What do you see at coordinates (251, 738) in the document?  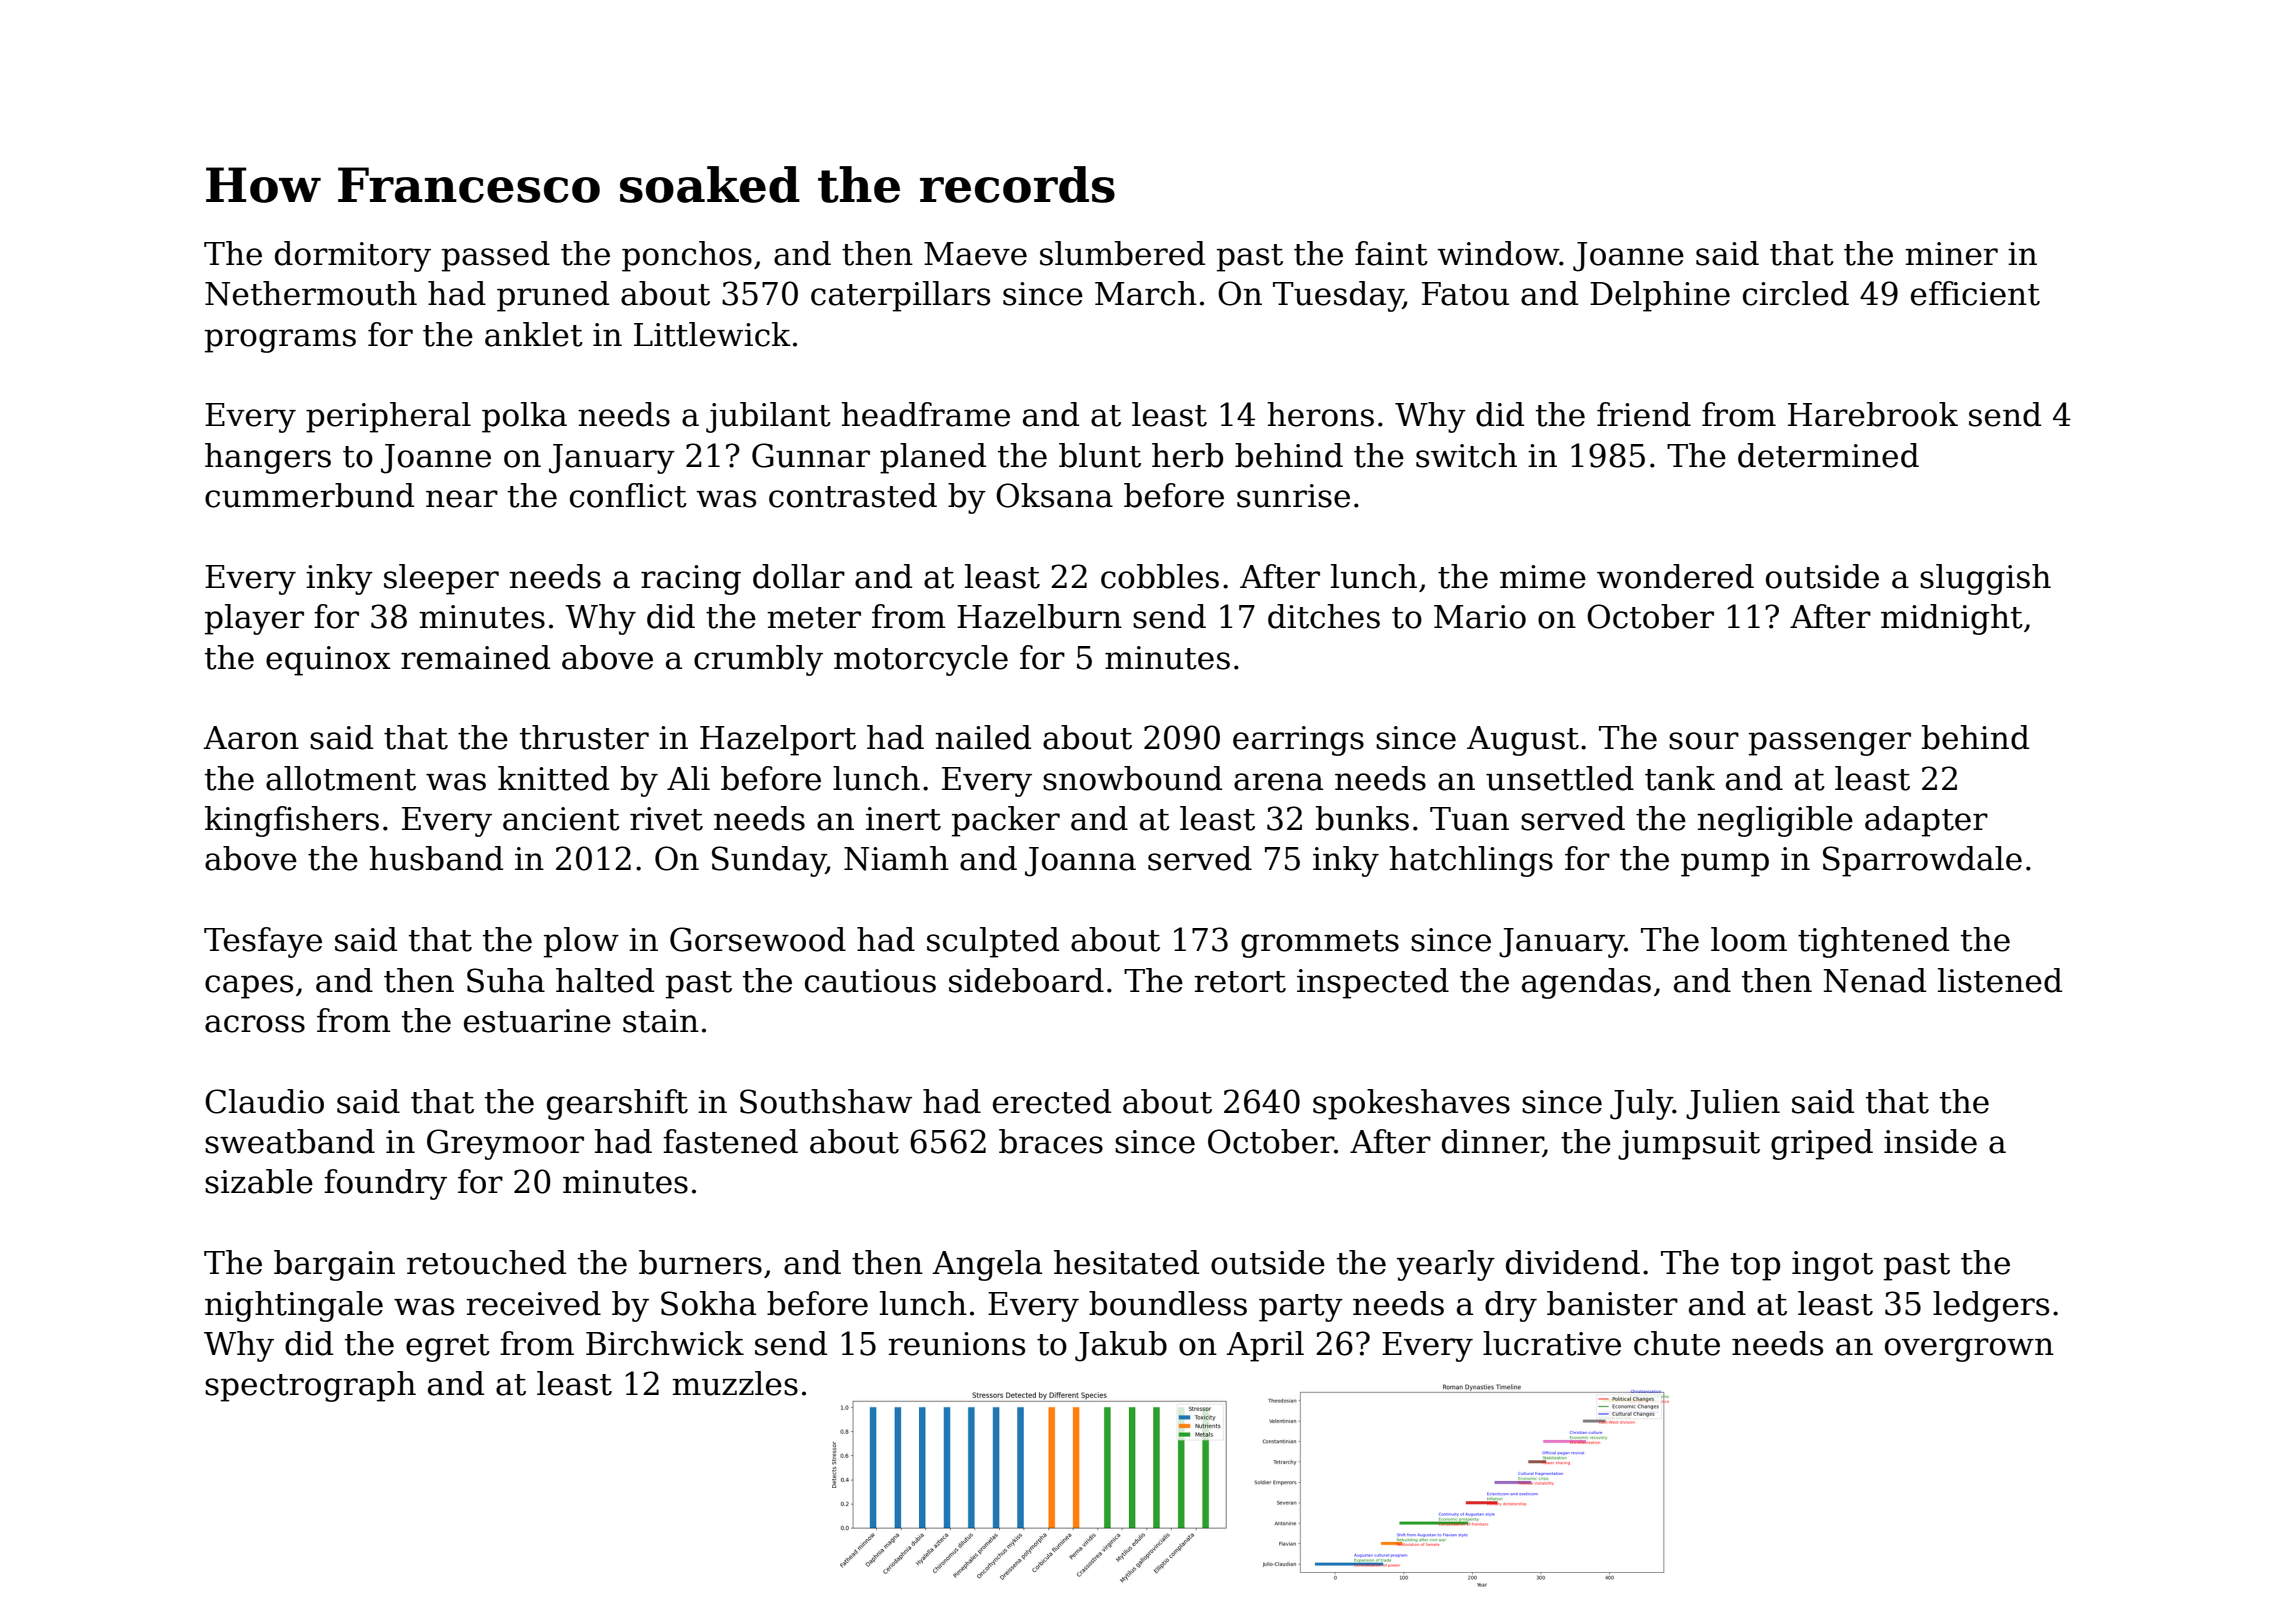 I see `Aaron` at bounding box center [251, 738].
